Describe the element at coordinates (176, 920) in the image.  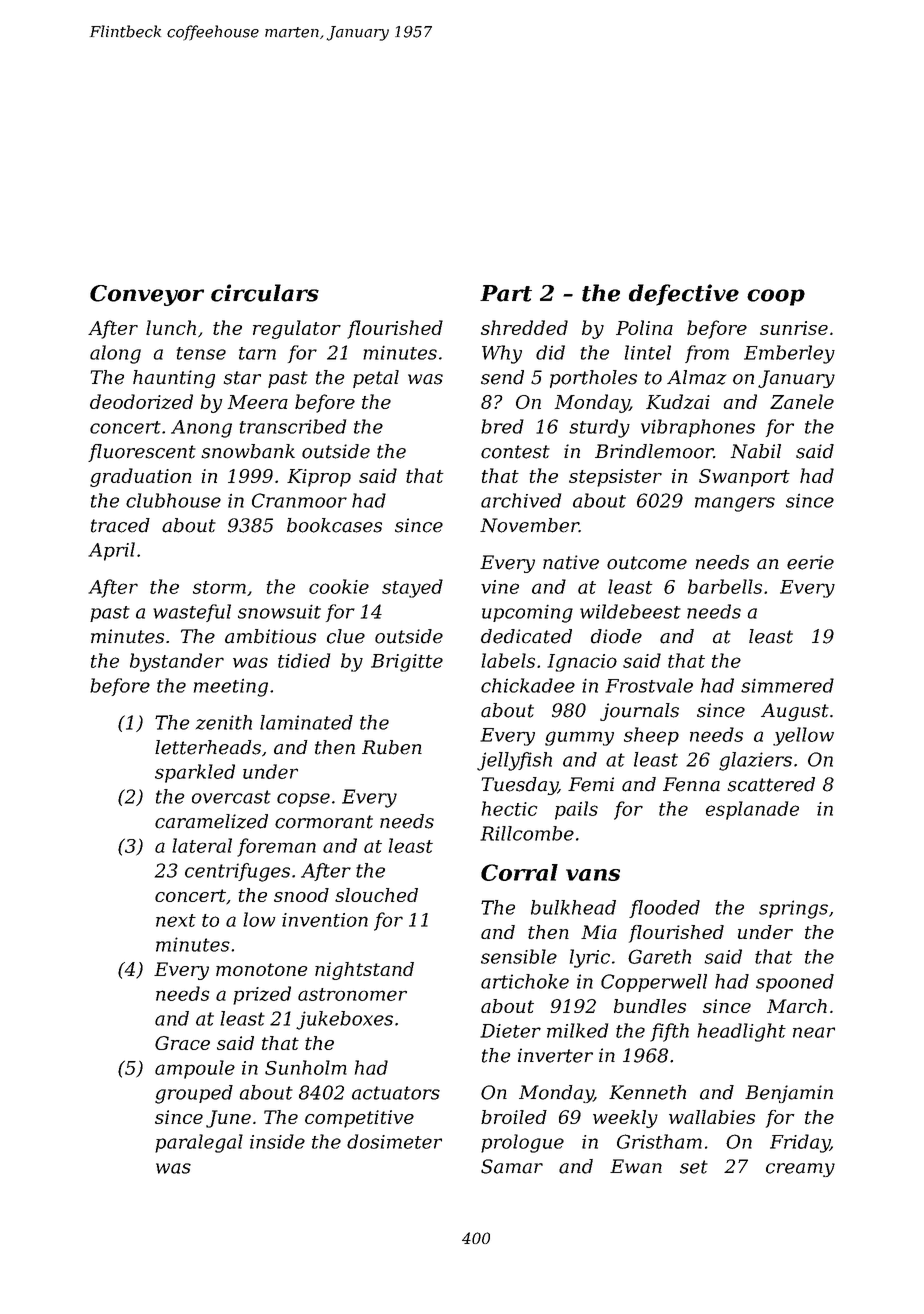
I see `next` at that location.
